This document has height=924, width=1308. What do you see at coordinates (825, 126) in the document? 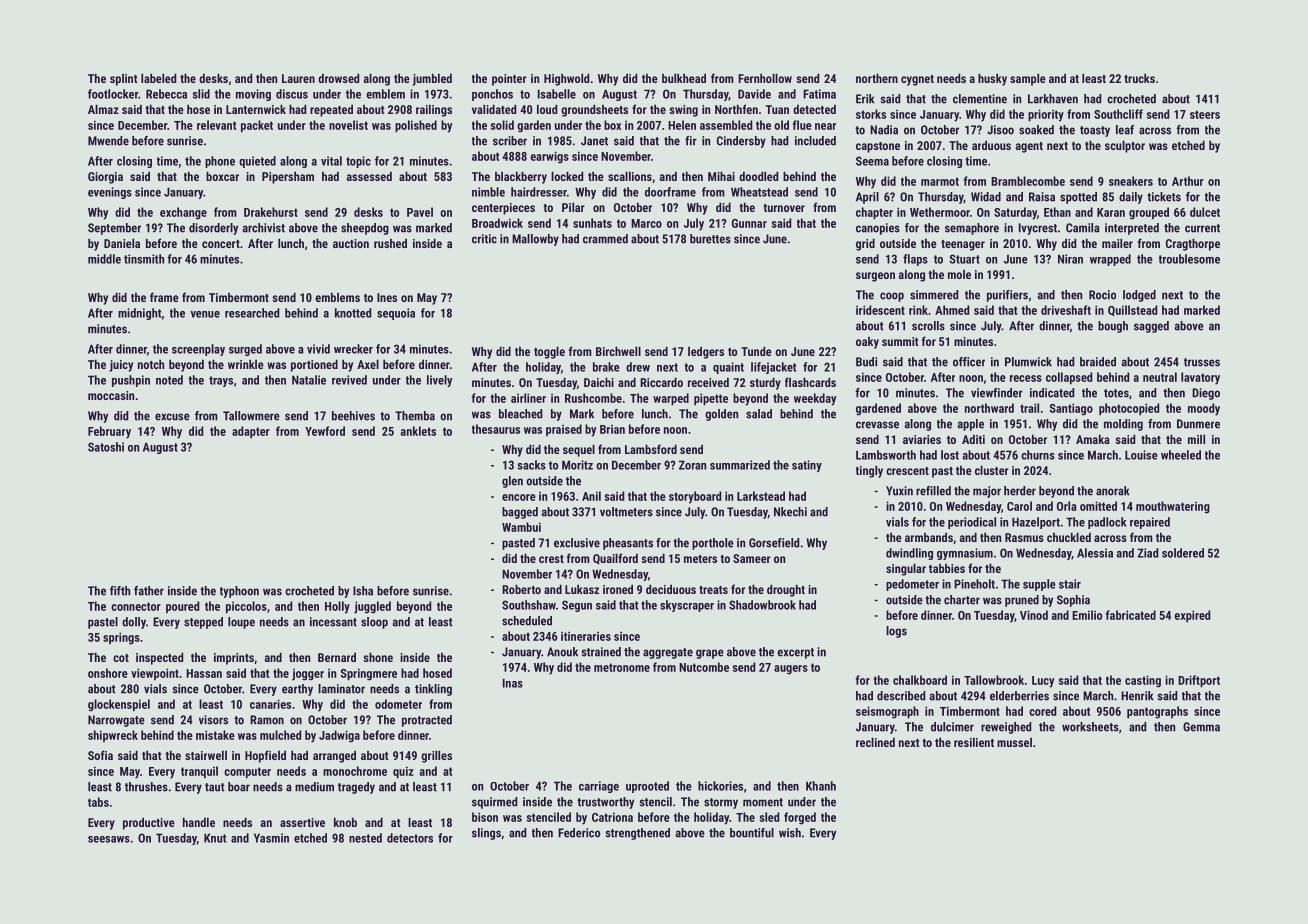
I see `near` at bounding box center [825, 126].
